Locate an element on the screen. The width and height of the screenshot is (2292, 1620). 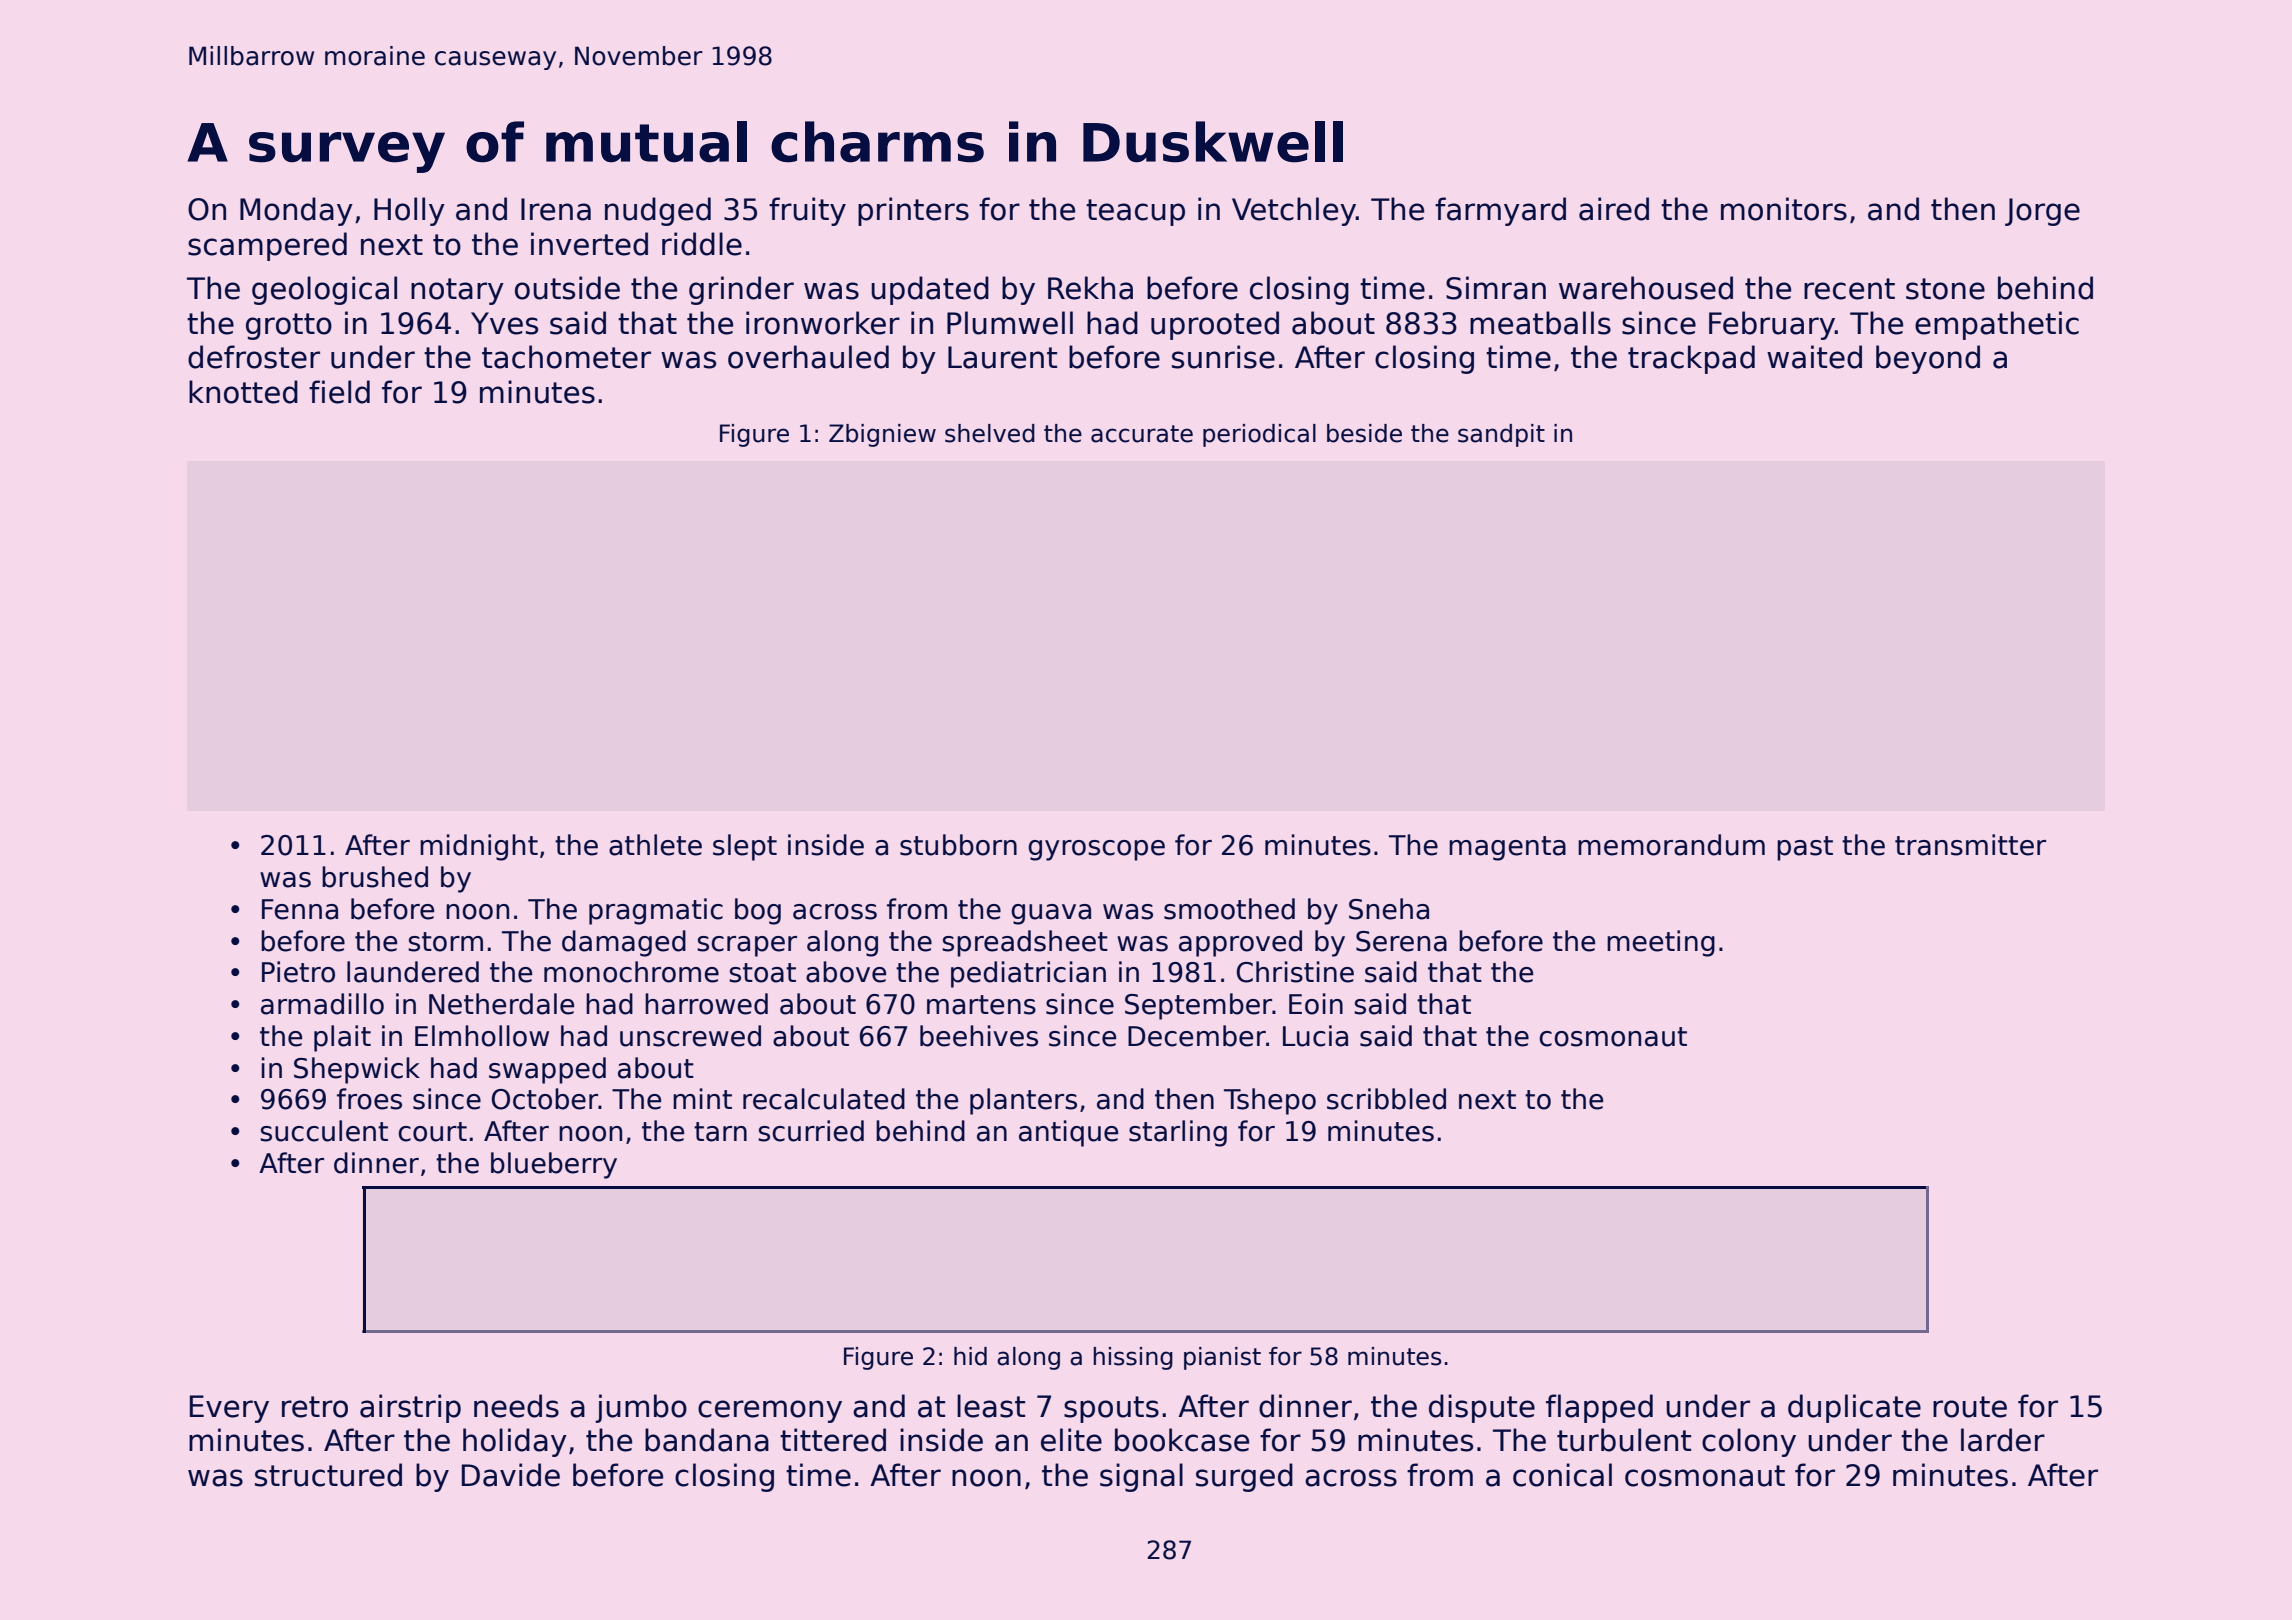
transmitter is located at coordinates (1970, 845).
